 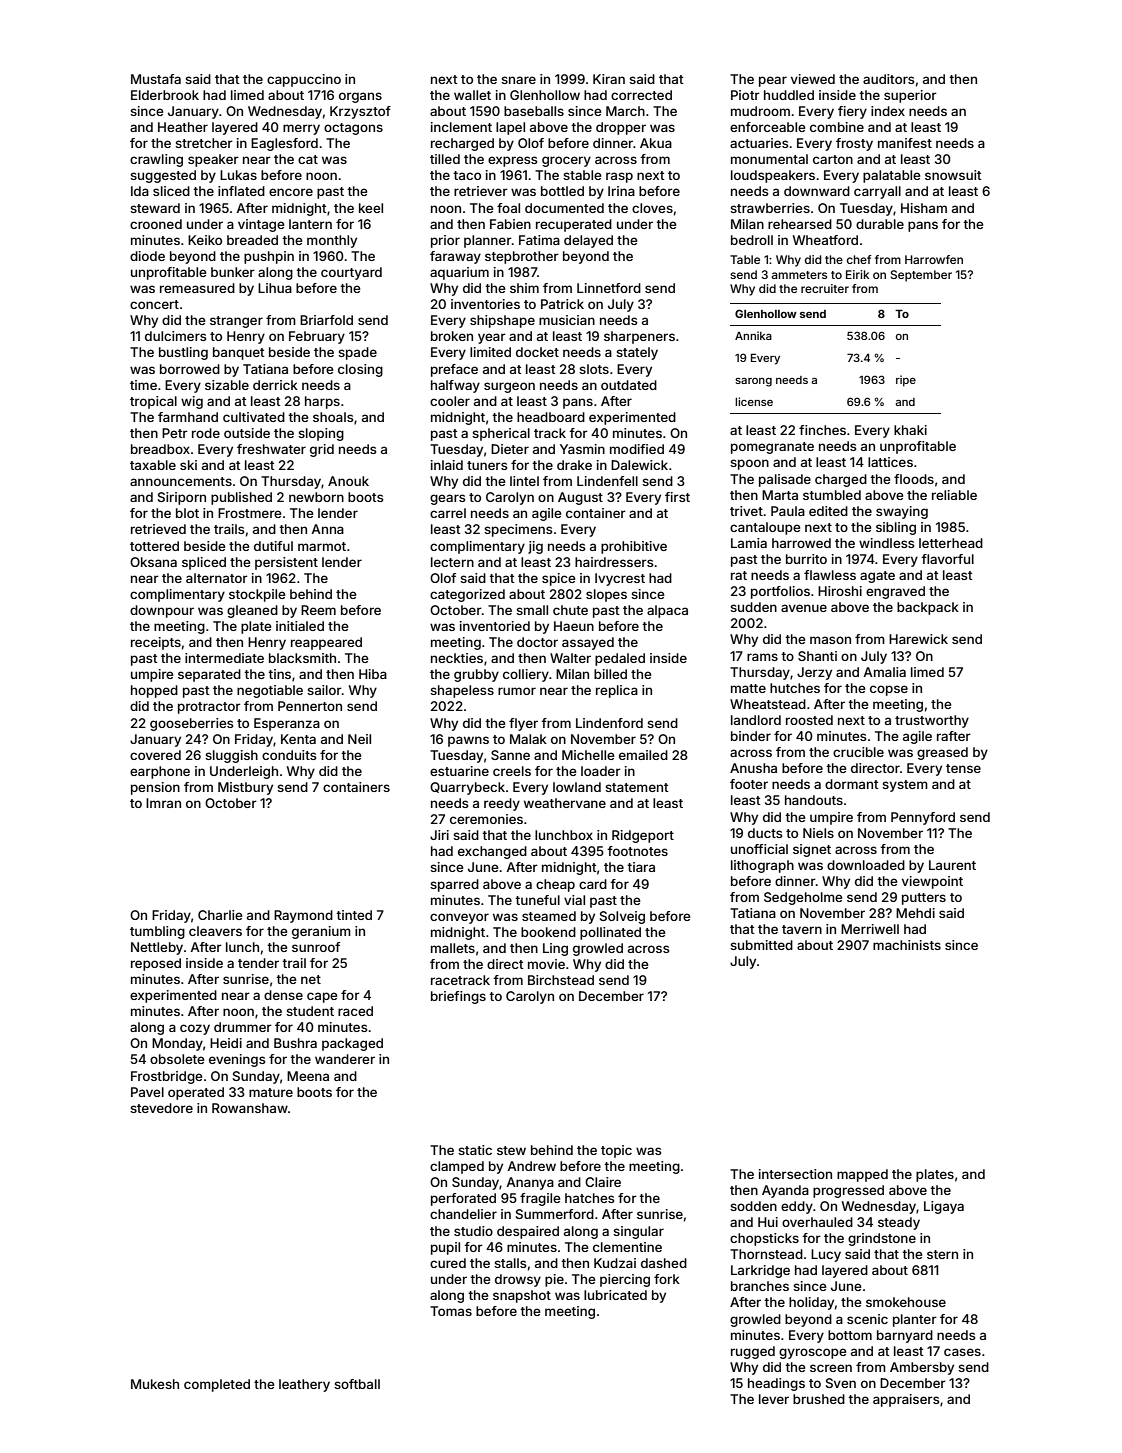 I want to click on landlord, so click(x=756, y=720).
